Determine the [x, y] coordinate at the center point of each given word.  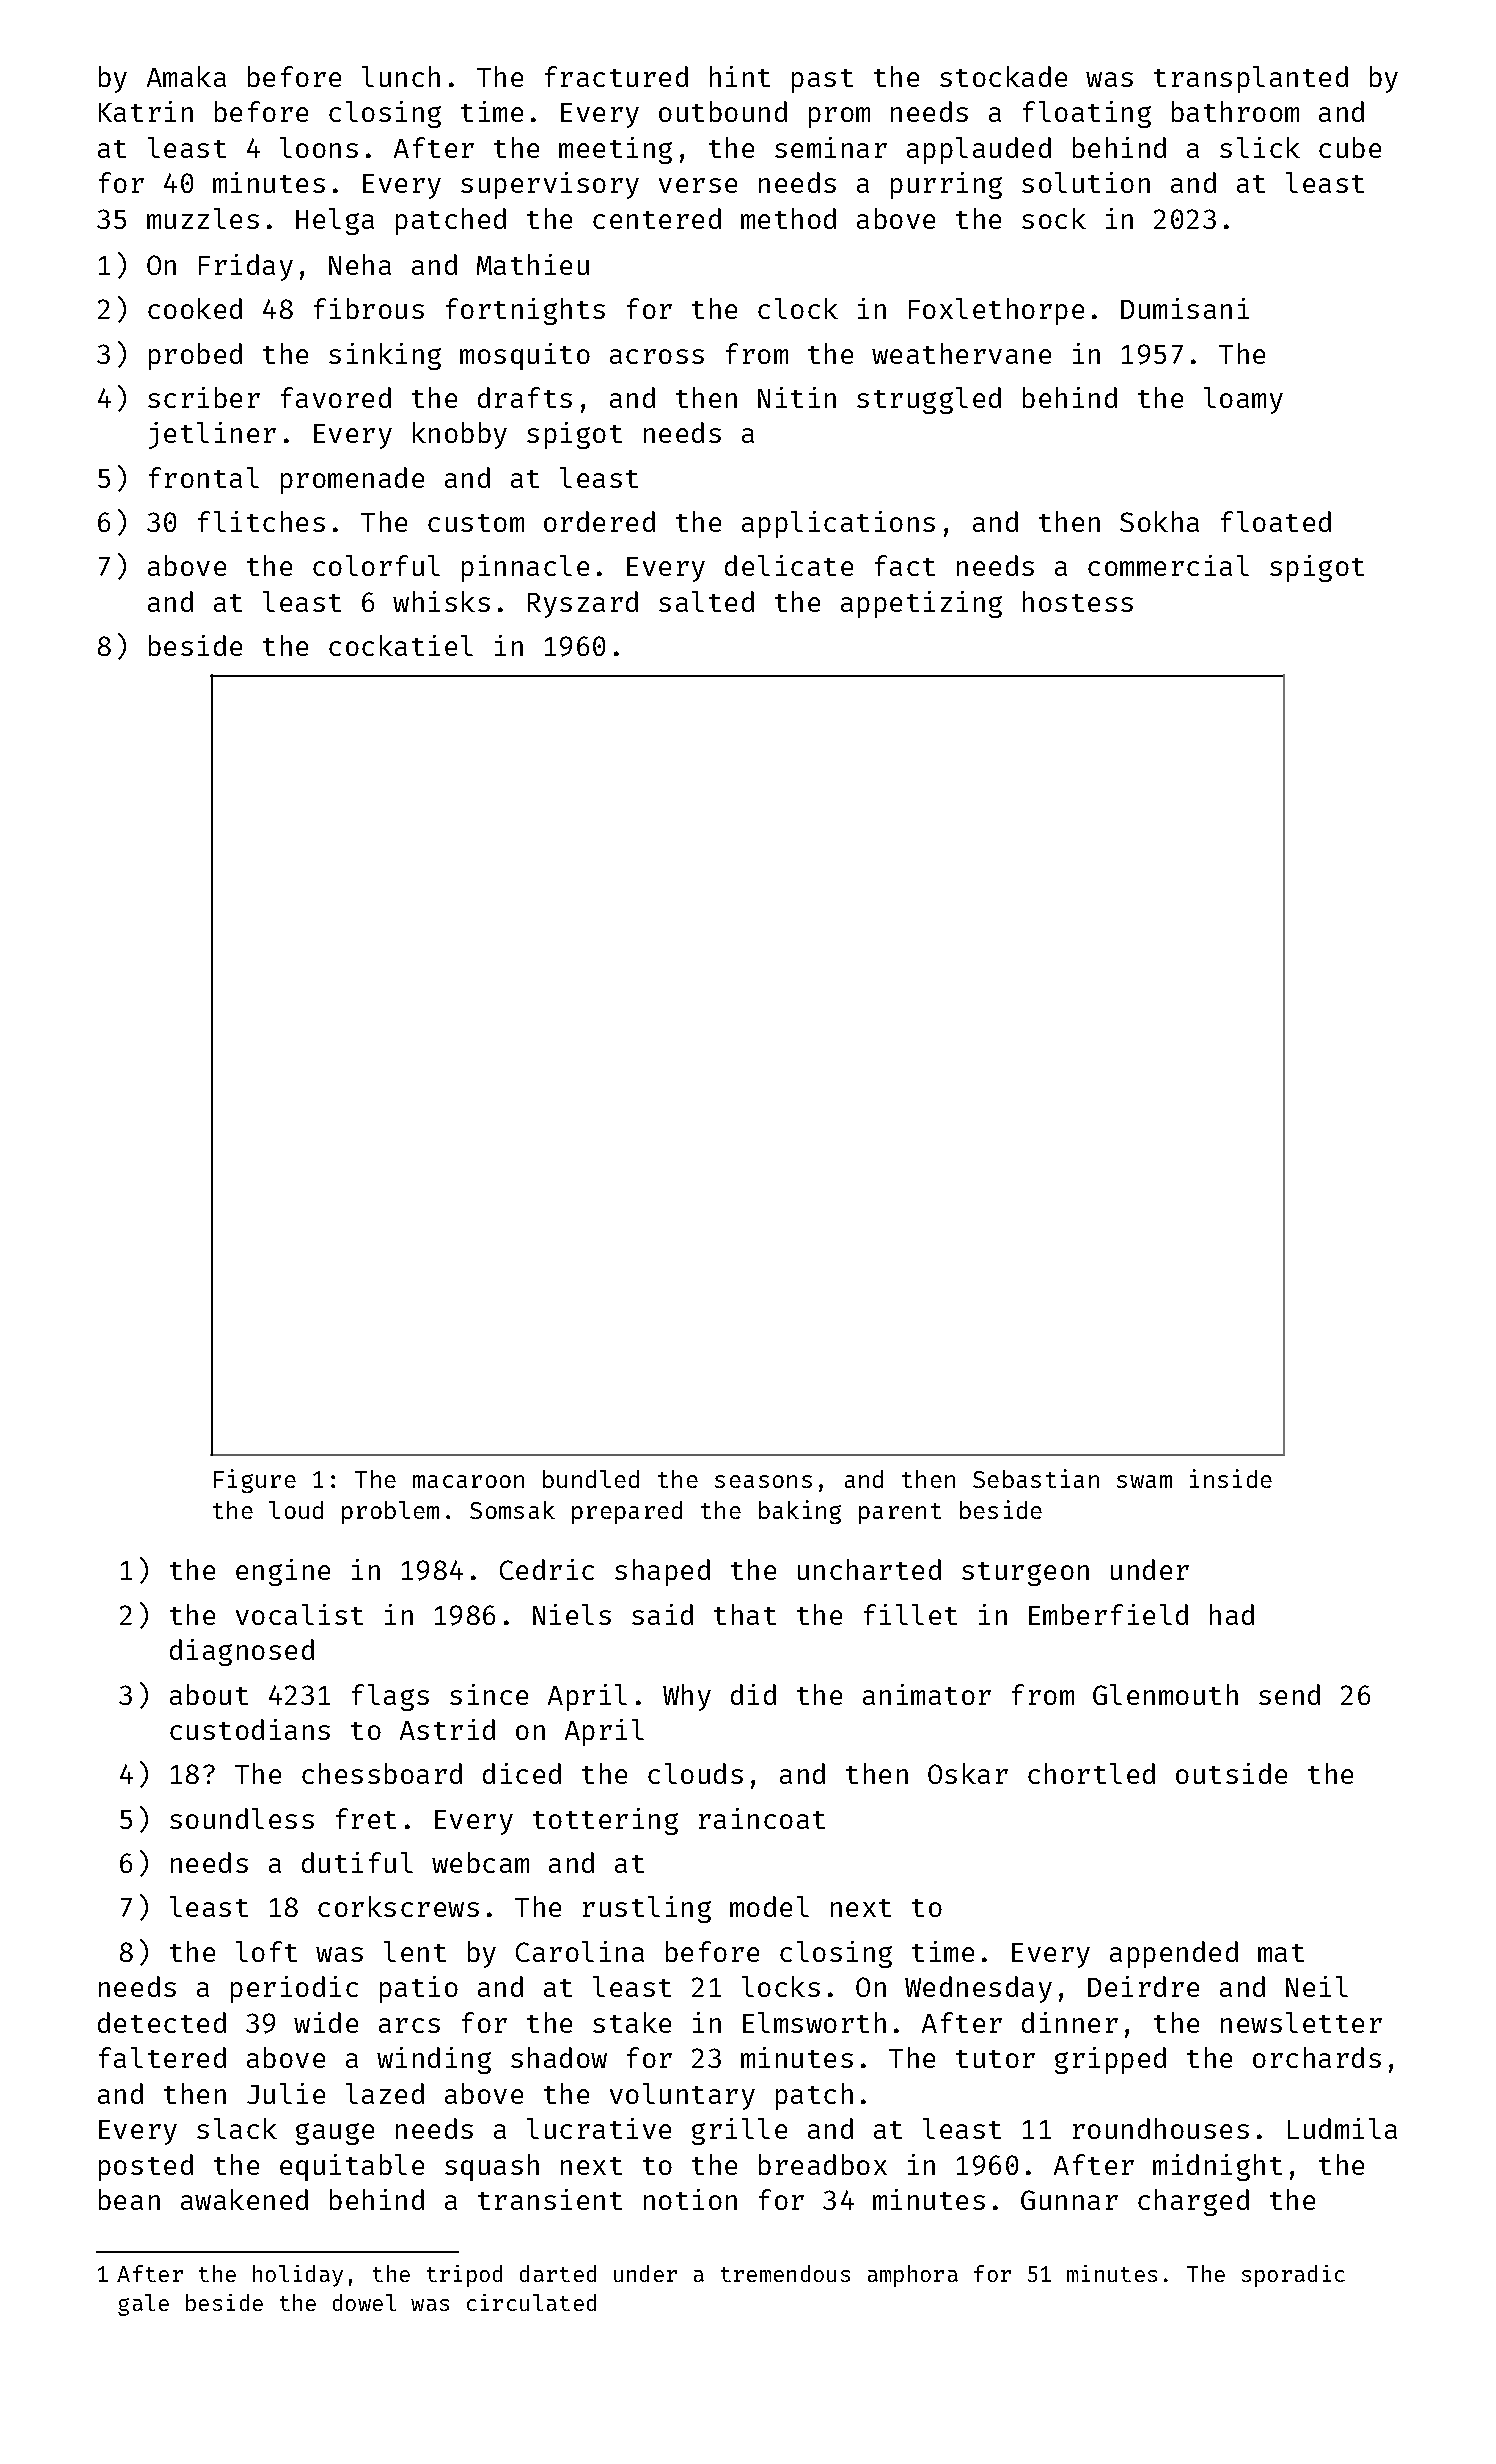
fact [905, 565]
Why [687, 1697]
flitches [261, 521]
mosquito [525, 356]
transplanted [1251, 79]
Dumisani [1185, 308]
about [209, 1694]
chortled [1091, 1773]
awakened [244, 2199]
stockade [1003, 76]
